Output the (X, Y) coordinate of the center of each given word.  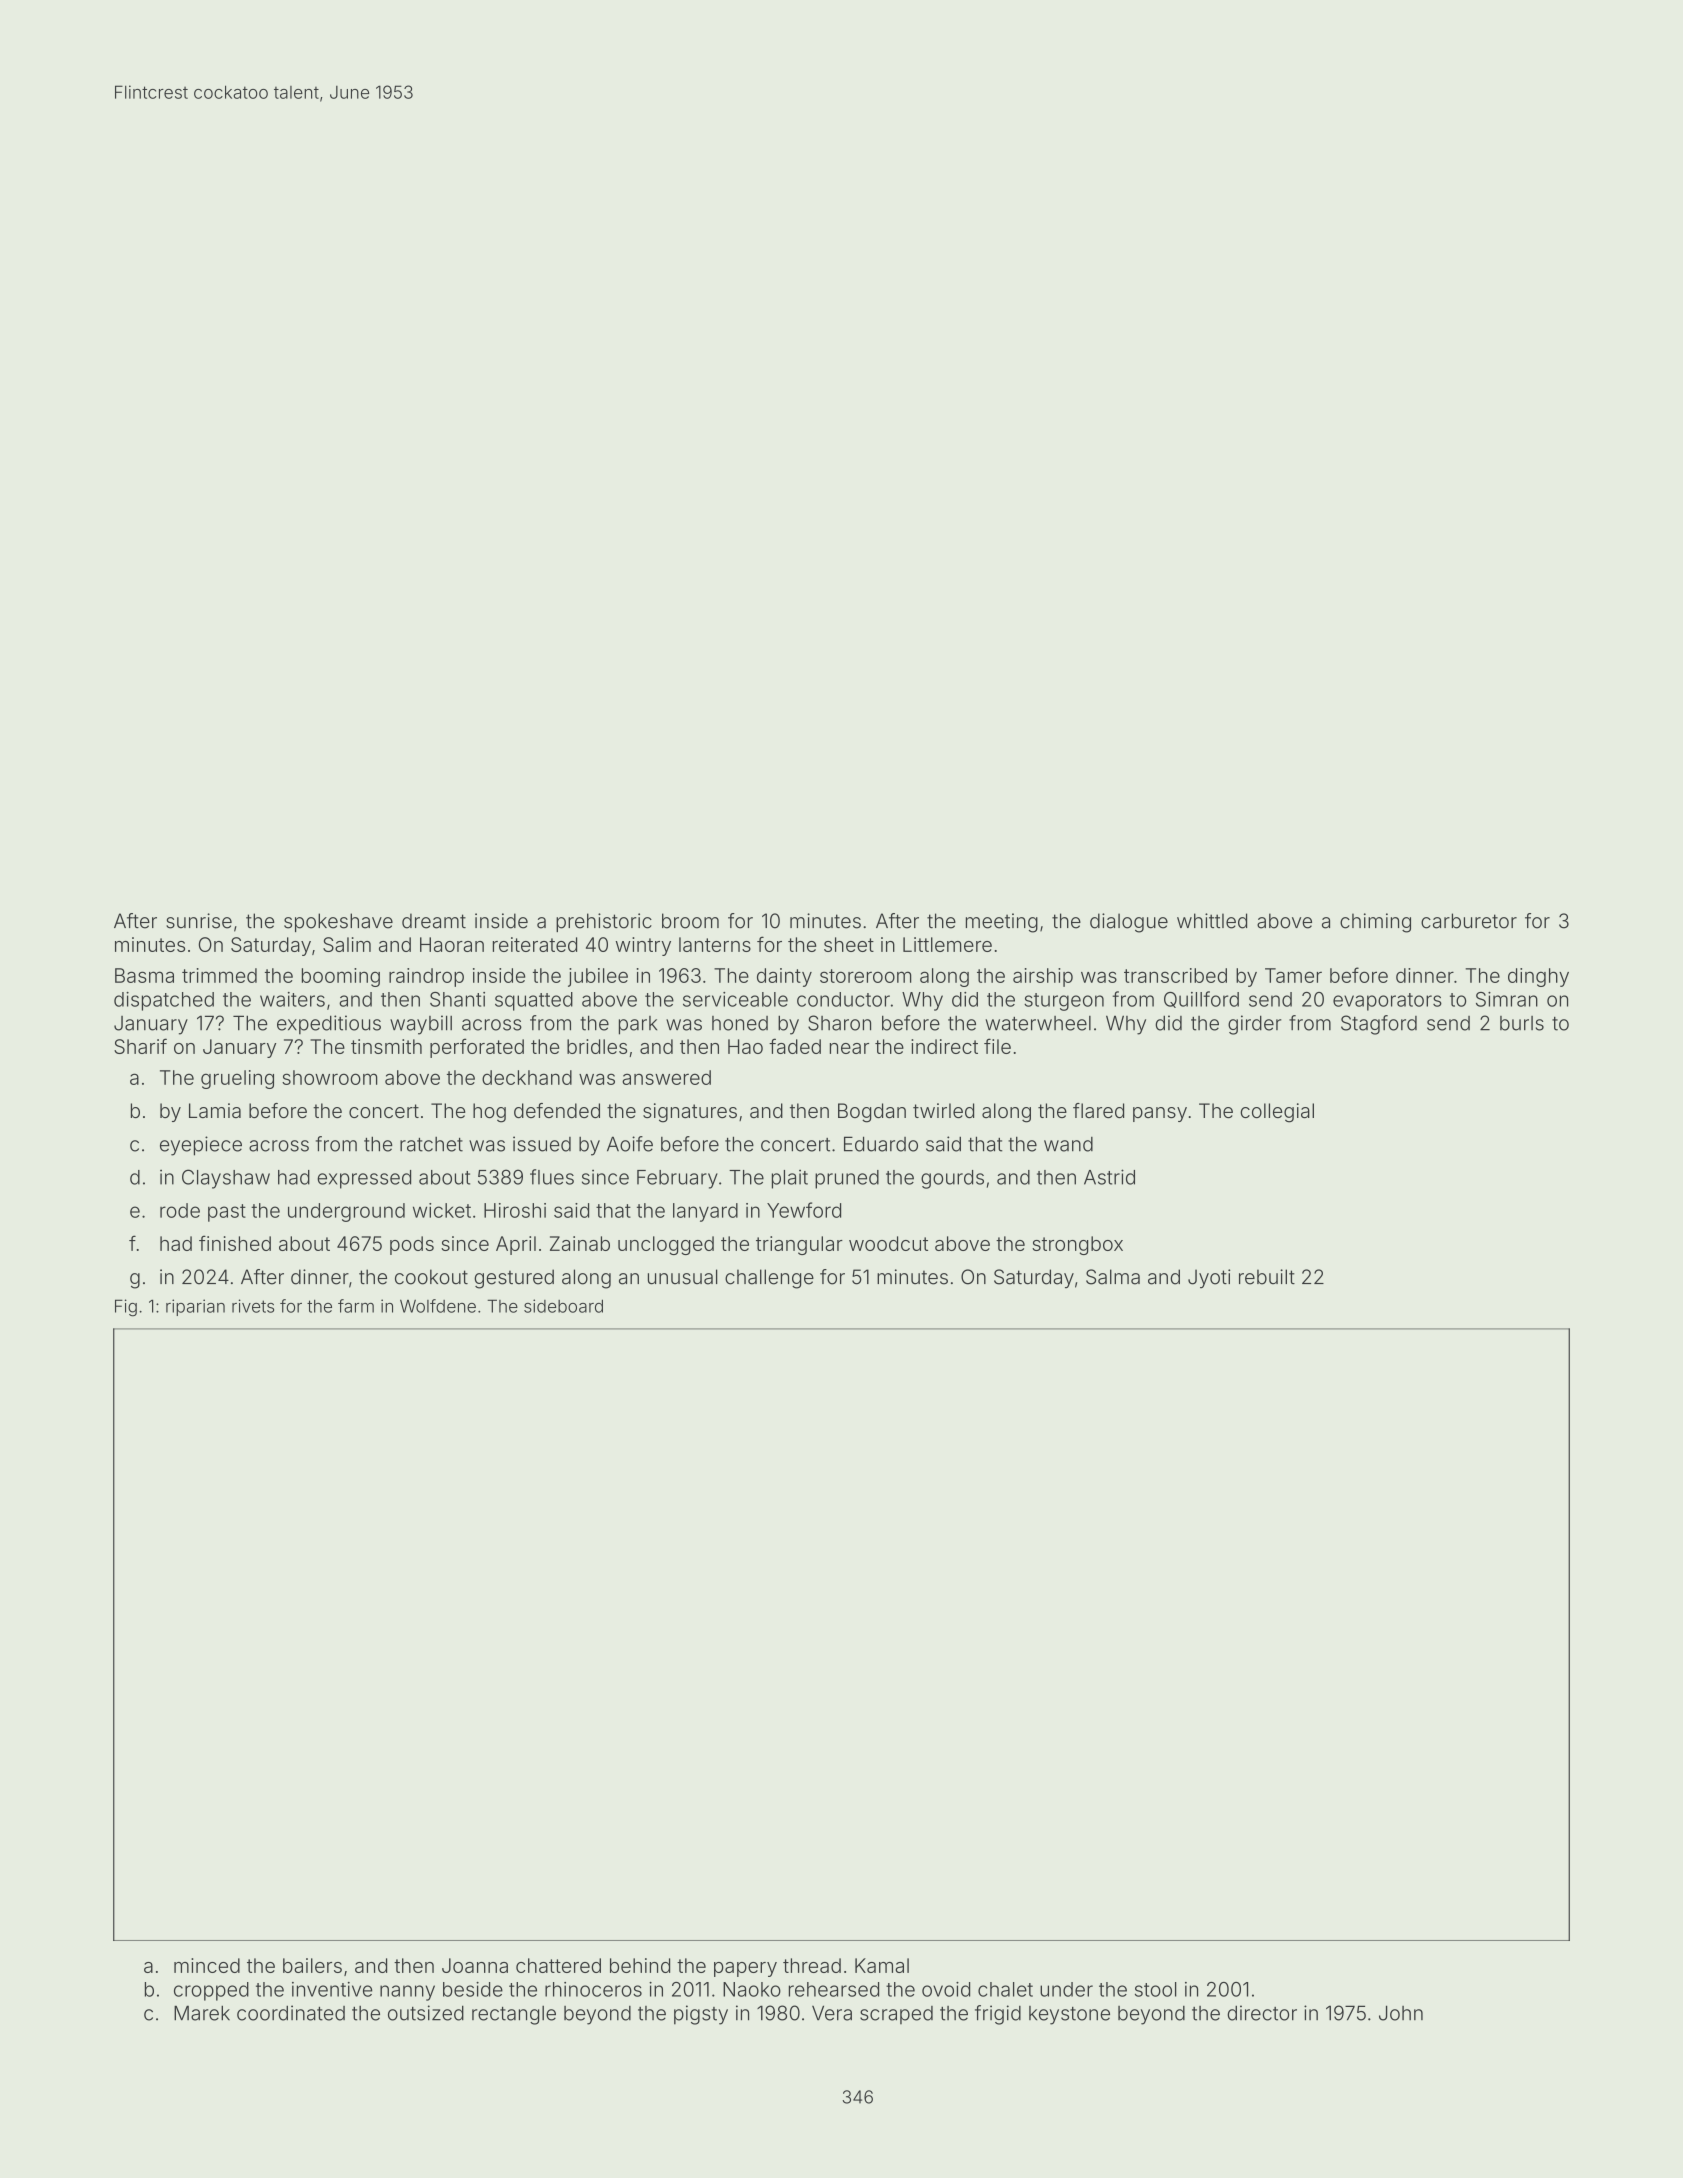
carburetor (1469, 921)
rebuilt (1267, 1277)
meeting (1002, 923)
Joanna (475, 1965)
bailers (312, 1965)
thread (812, 1965)
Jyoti (1209, 1278)
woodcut (888, 1243)
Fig (126, 1308)
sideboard (563, 1306)
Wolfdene (438, 1306)
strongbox (1077, 1245)
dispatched (164, 1001)
